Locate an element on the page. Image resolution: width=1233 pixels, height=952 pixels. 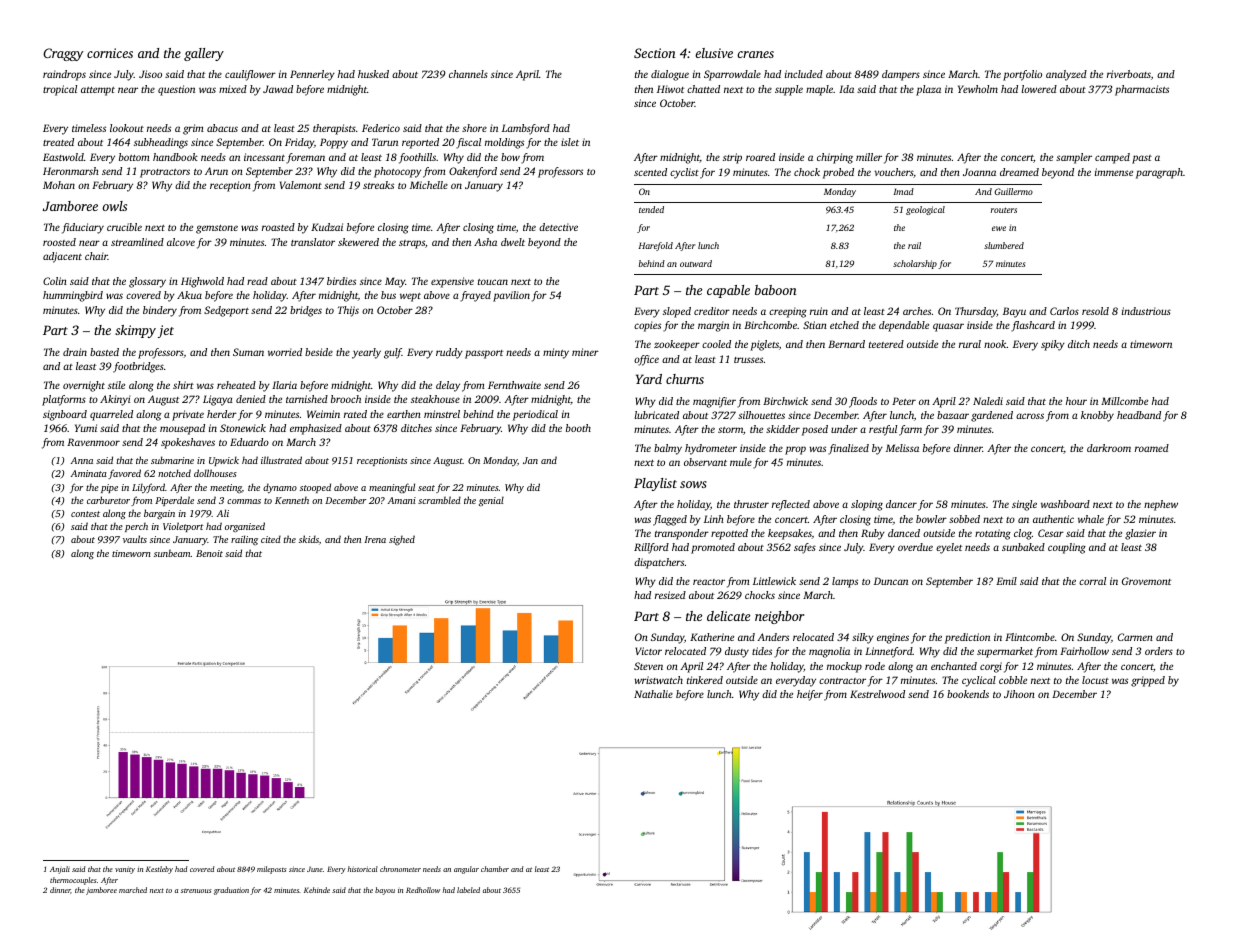
prop is located at coordinates (795, 450).
